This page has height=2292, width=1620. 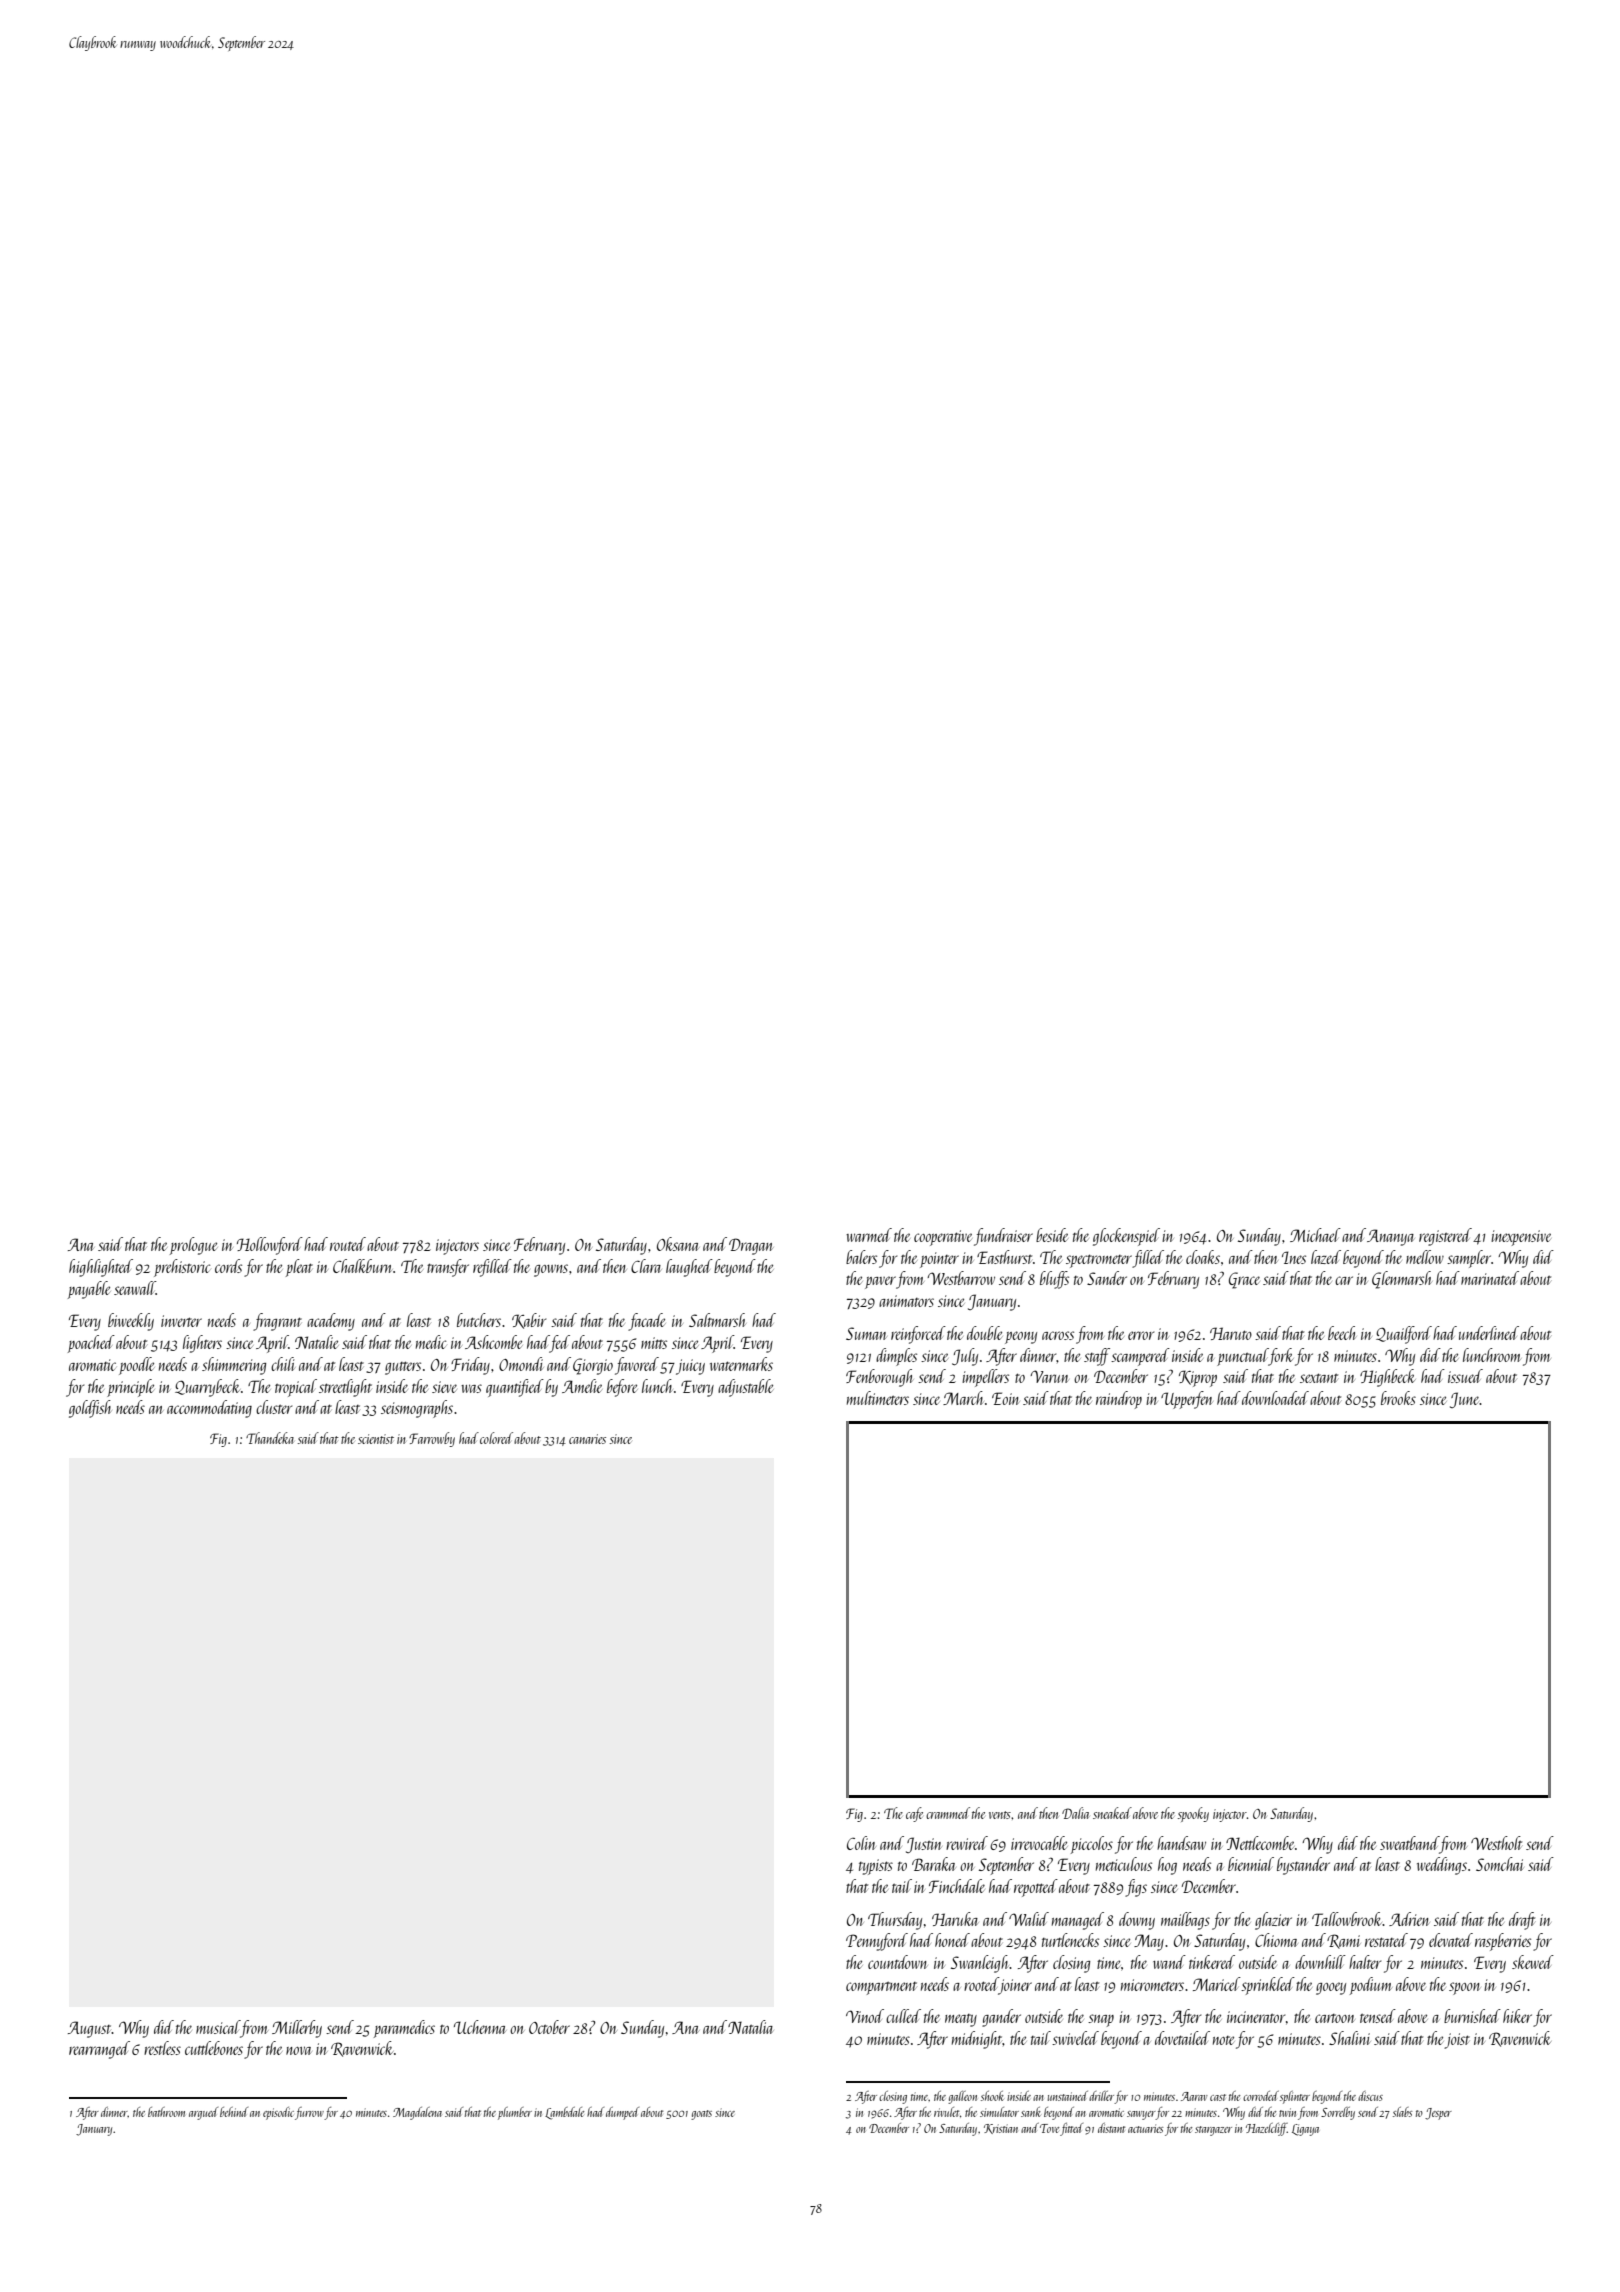 I want to click on routed, so click(x=348, y=1244).
